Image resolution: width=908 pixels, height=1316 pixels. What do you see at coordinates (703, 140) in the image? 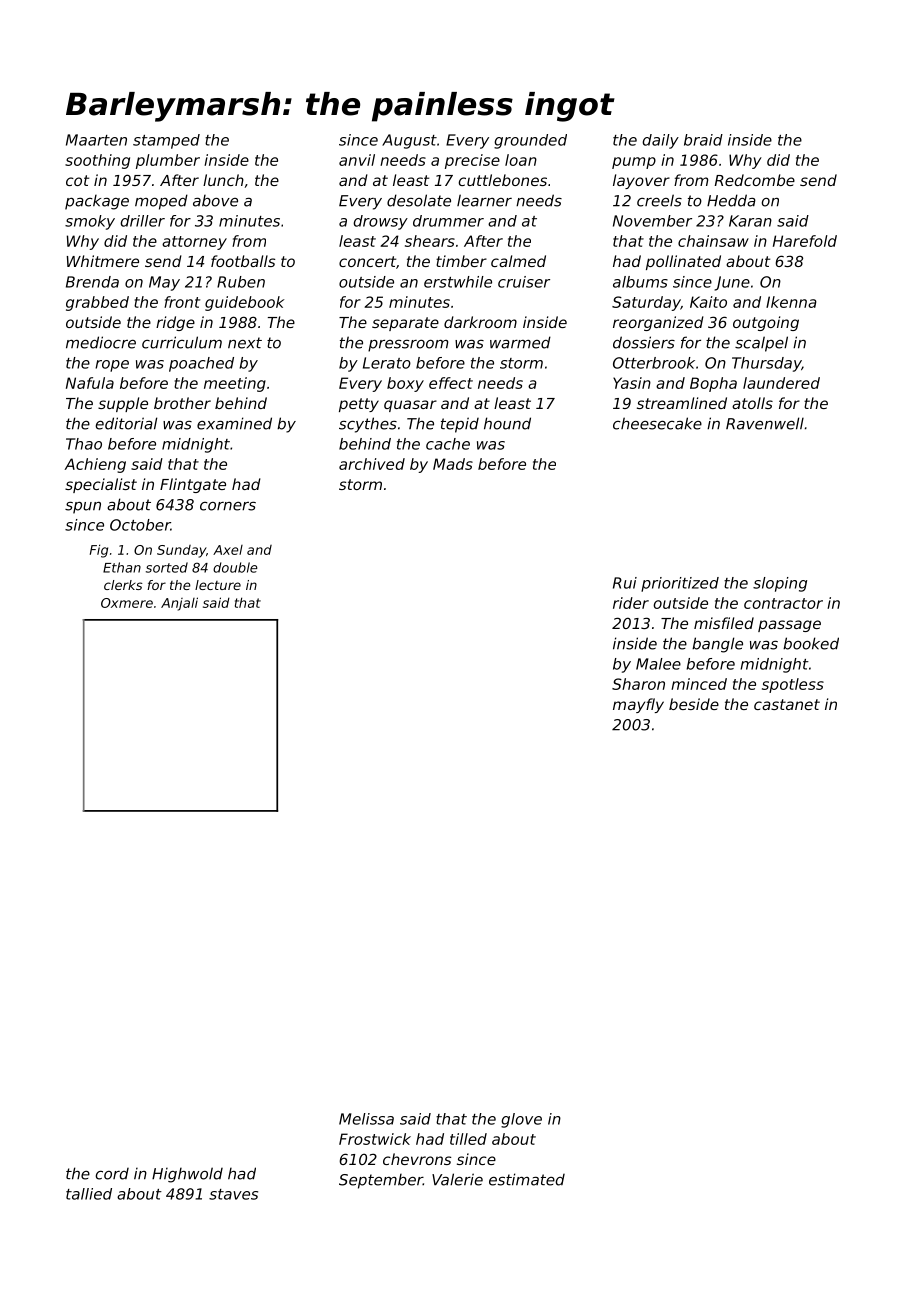
I see `braid` at bounding box center [703, 140].
